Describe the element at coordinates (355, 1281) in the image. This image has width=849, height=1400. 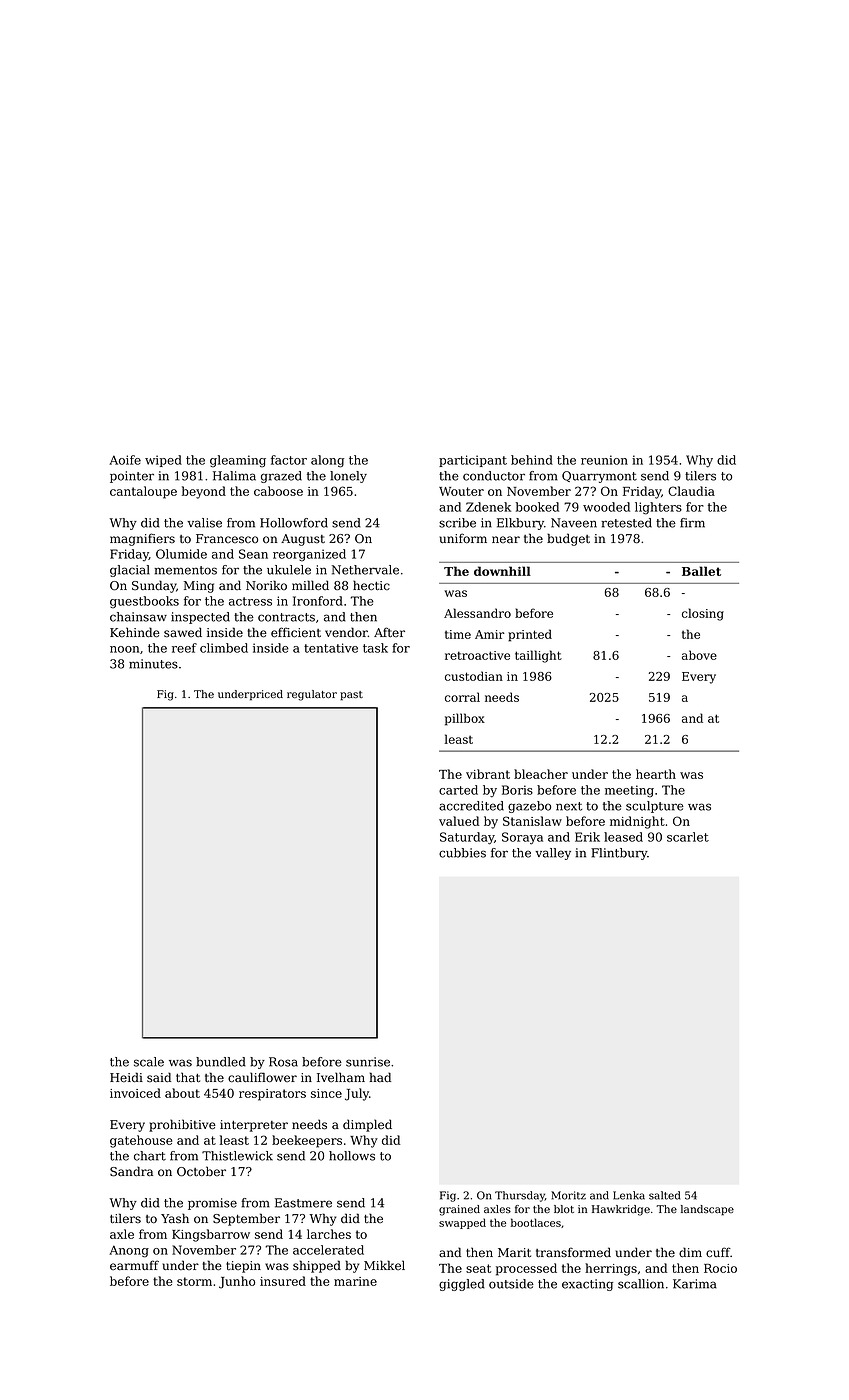
I see `marine` at that location.
